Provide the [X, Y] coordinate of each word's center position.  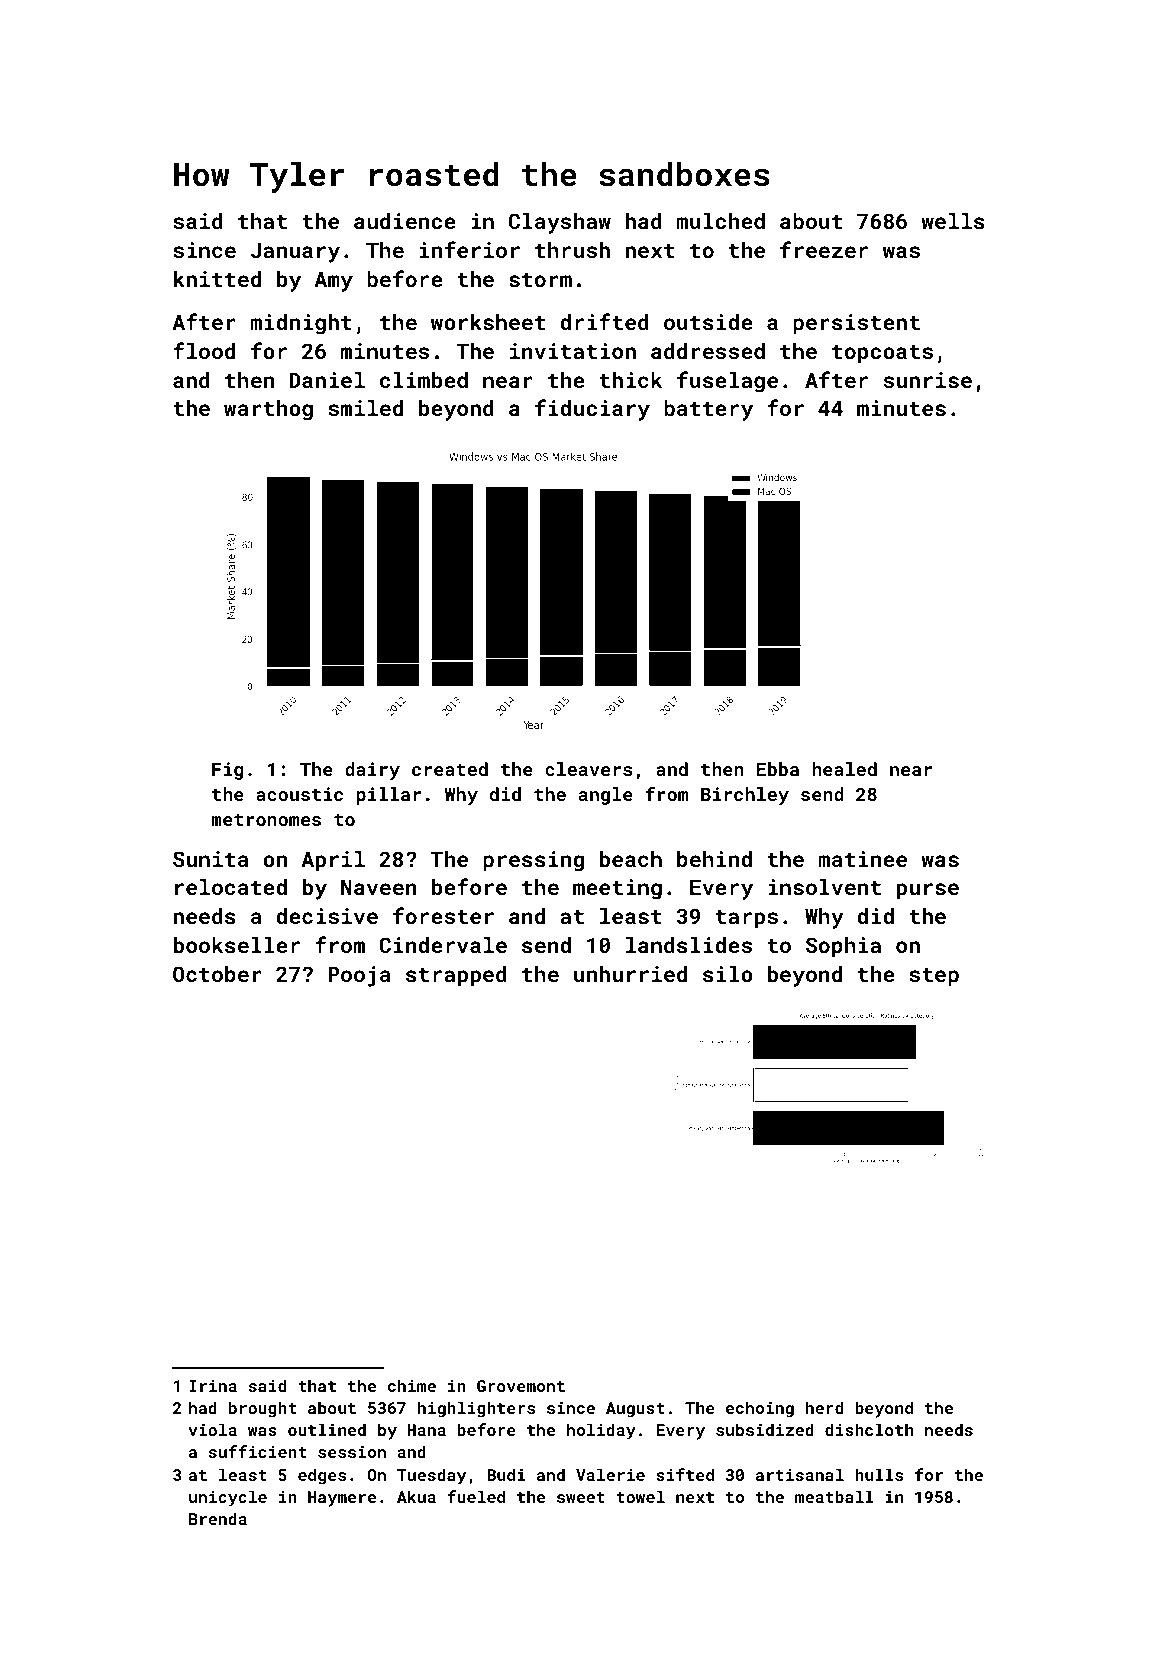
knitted [217, 279]
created [450, 769]
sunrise [928, 380]
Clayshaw [560, 223]
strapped [456, 976]
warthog [268, 410]
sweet [581, 1497]
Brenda [218, 1518]
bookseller [237, 945]
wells [953, 221]
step [934, 977]
